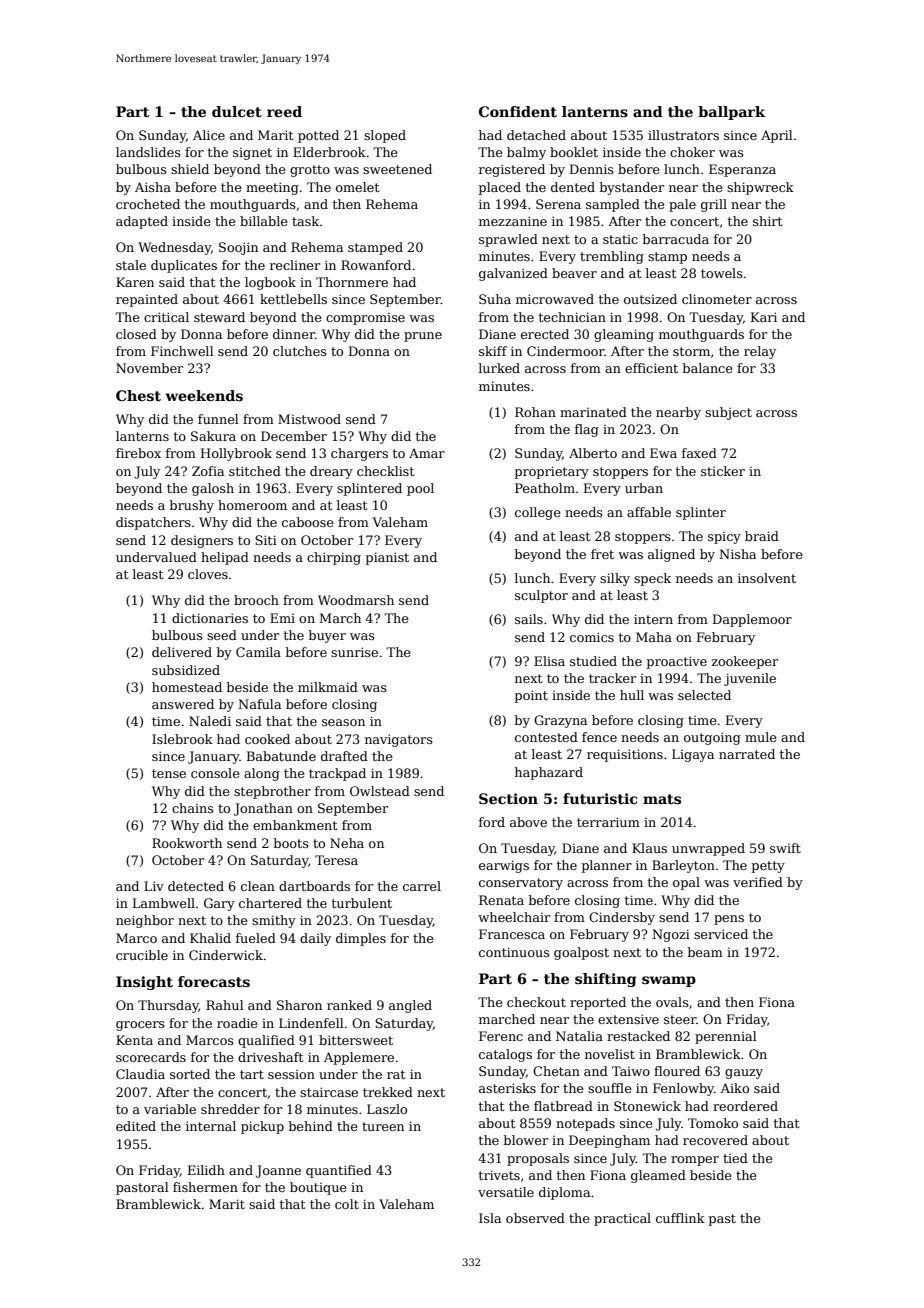 The width and height of the page is (924, 1308). Describe the element at coordinates (607, 866) in the page. I see `planner` at that location.
